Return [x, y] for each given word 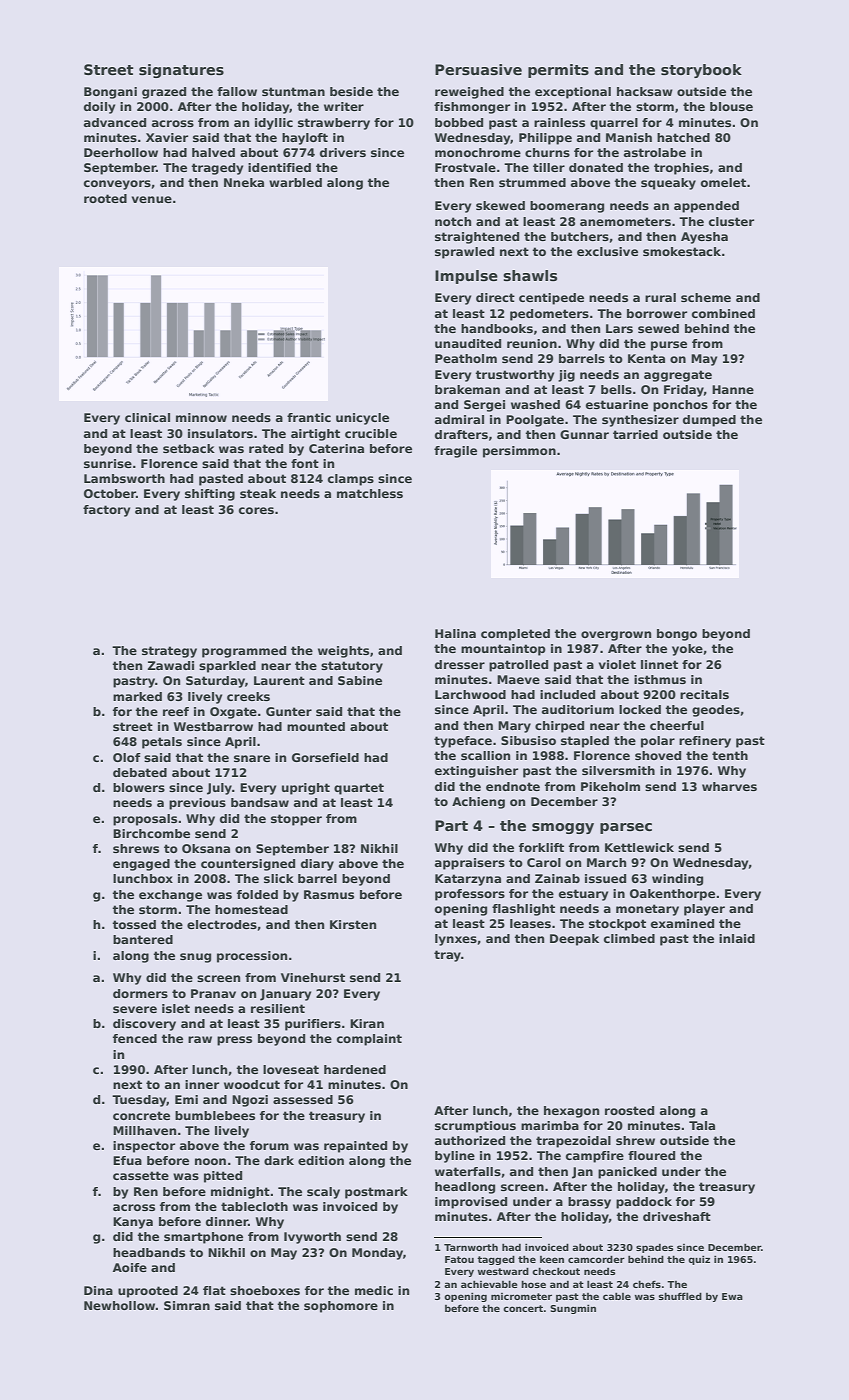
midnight [240, 1193]
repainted [355, 1147]
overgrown [616, 636]
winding [677, 880]
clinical [147, 417]
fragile [455, 452]
